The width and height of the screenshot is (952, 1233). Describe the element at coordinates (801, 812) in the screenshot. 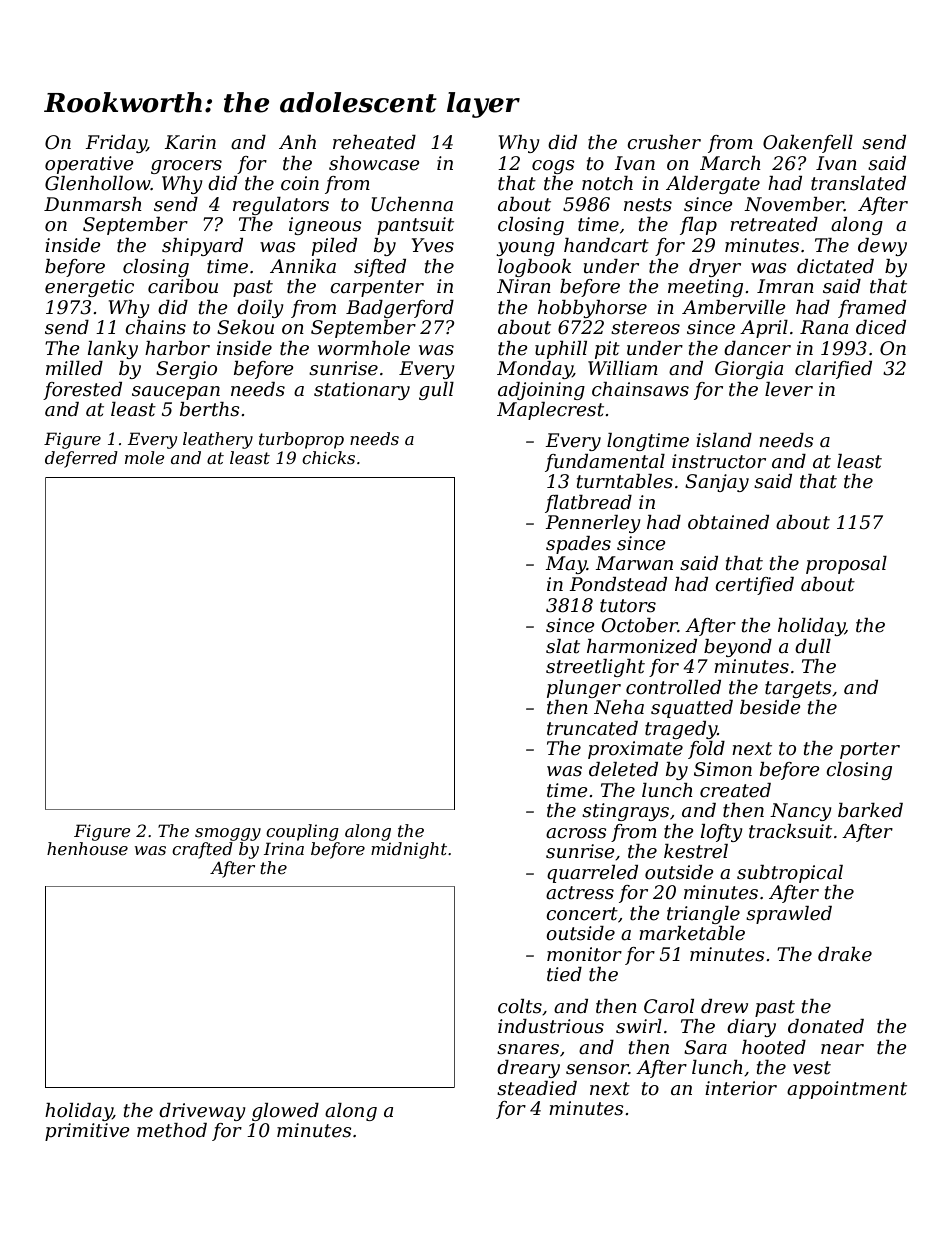

I see `Nancy` at that location.
